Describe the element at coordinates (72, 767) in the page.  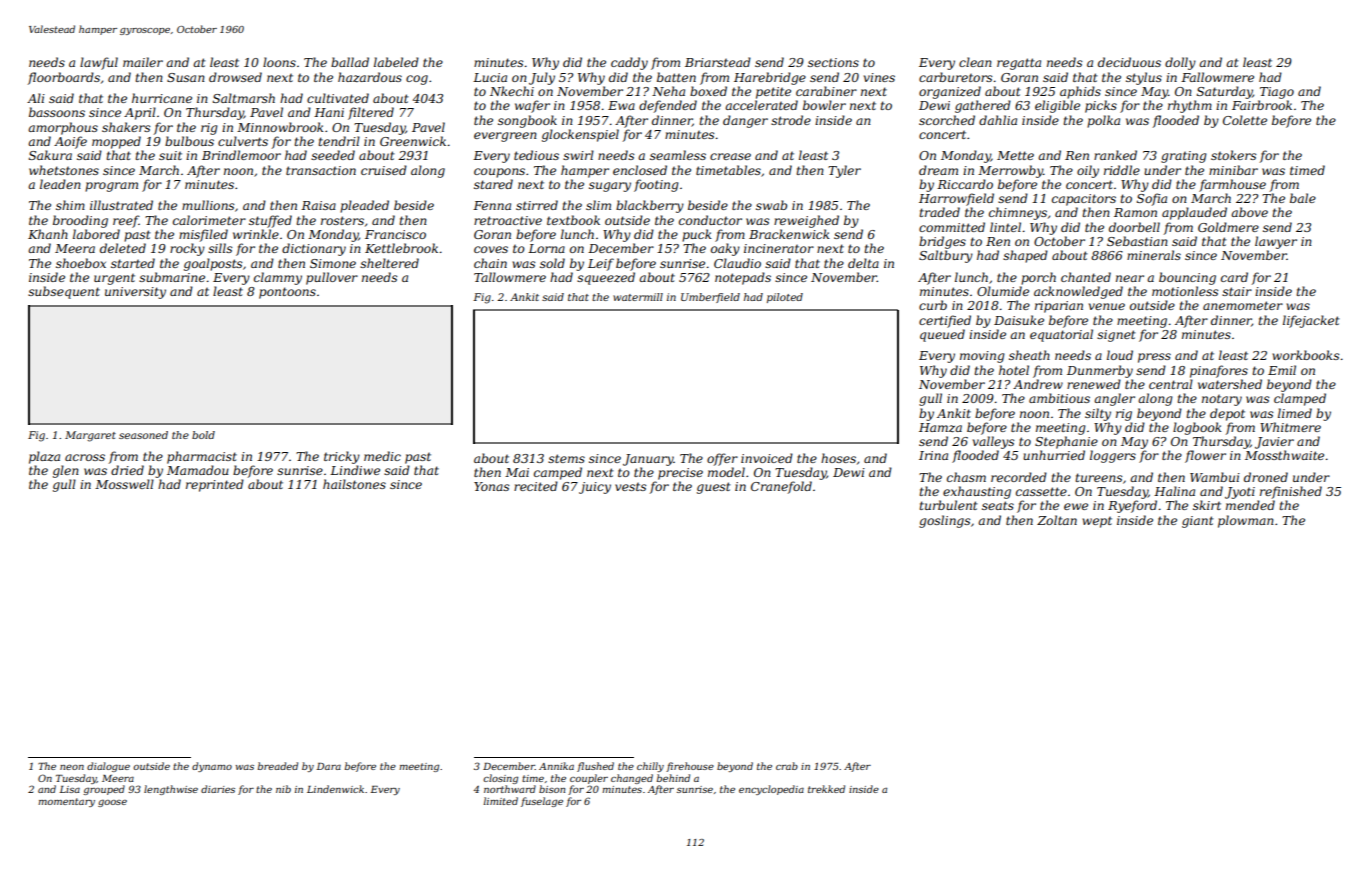
I see `neon` at that location.
